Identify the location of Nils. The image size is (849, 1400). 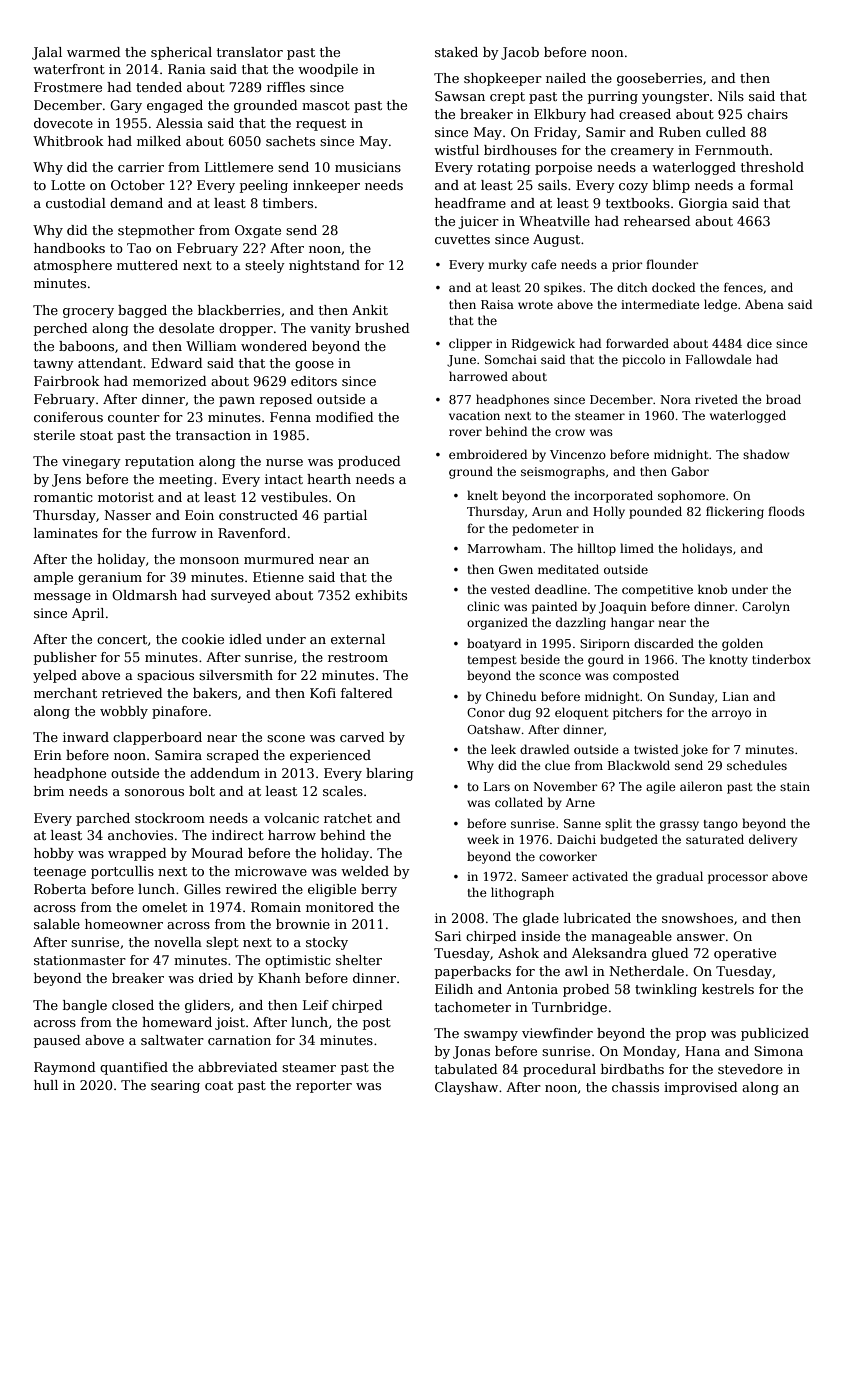
(731, 96).
